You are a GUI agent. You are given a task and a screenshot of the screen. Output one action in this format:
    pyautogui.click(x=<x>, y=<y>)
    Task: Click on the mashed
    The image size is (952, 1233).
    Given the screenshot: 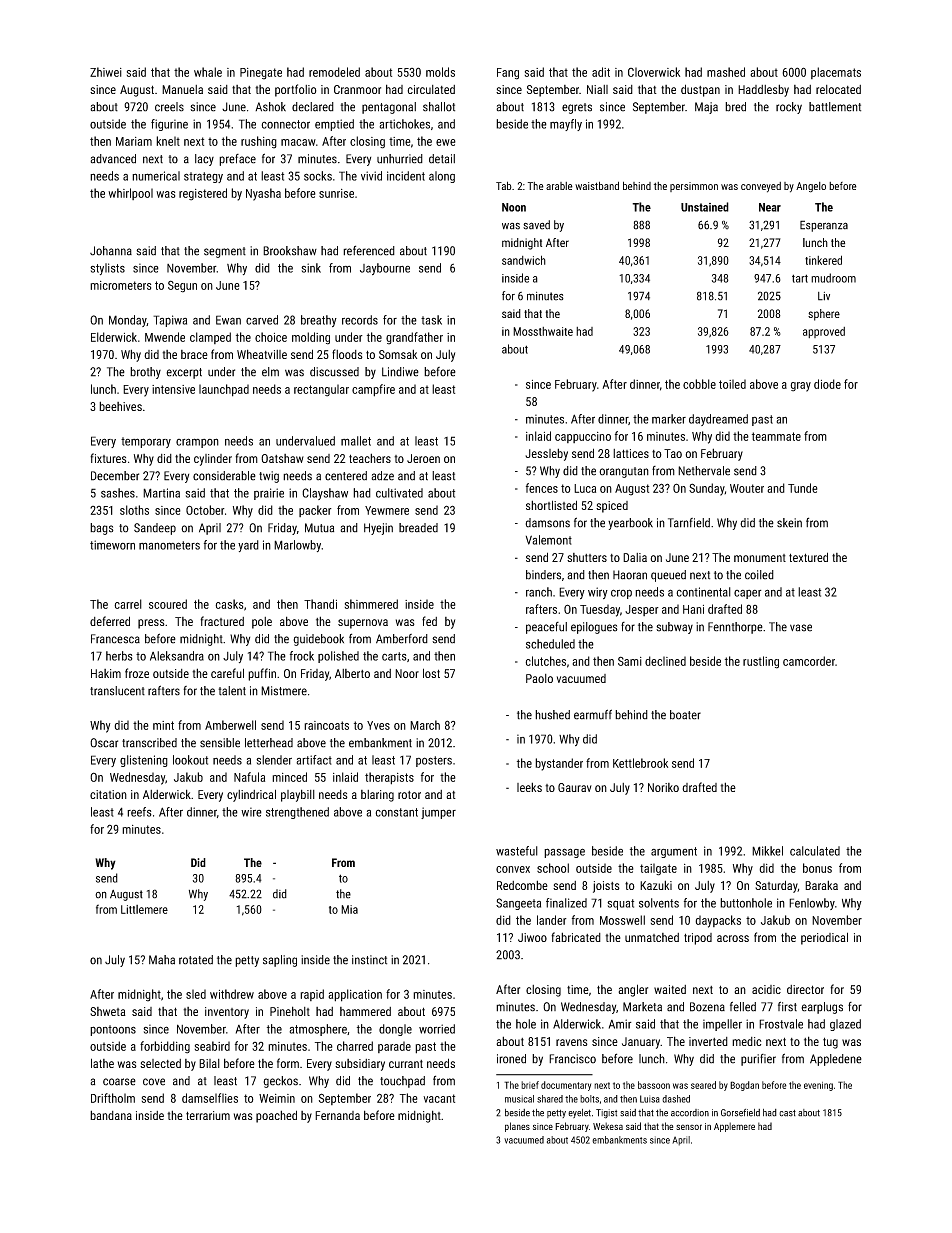 What is the action you would take?
    pyautogui.click(x=726, y=72)
